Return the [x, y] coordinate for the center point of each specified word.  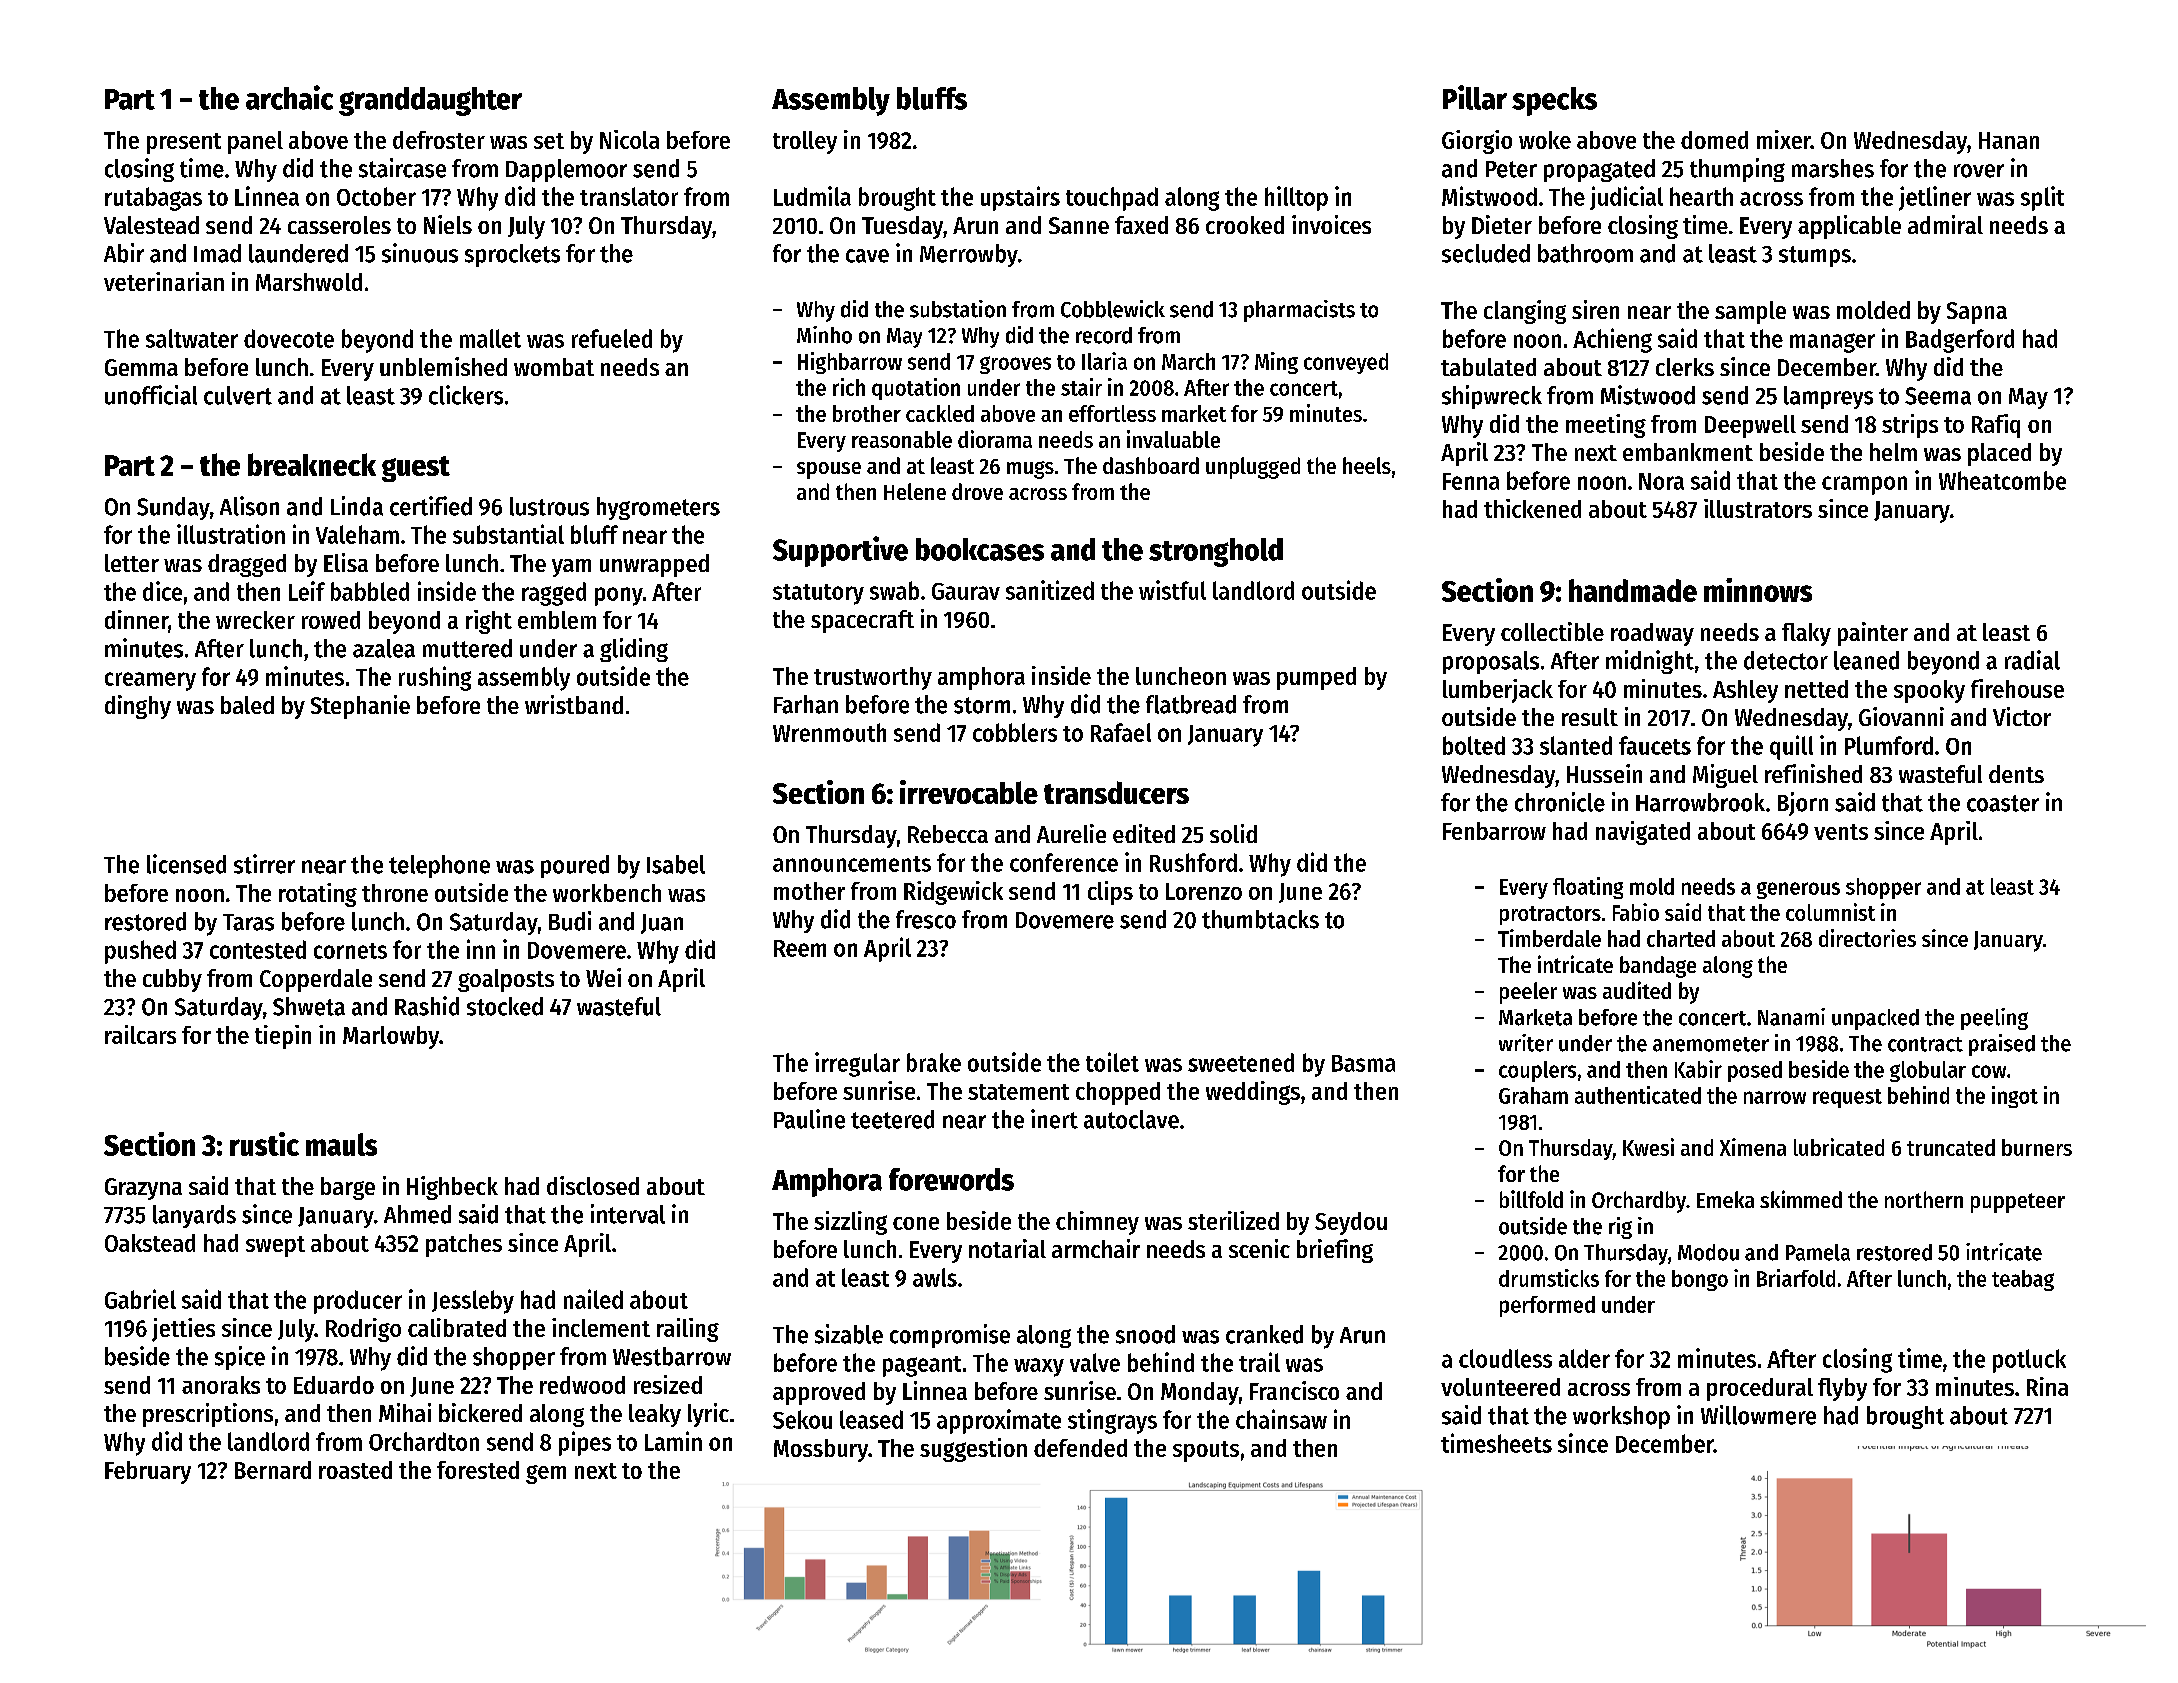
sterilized [1233, 1220]
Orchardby [1639, 1202]
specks [1554, 101]
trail [1259, 1362]
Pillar [1475, 97]
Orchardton [424, 1441]
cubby [172, 980]
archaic [289, 97]
